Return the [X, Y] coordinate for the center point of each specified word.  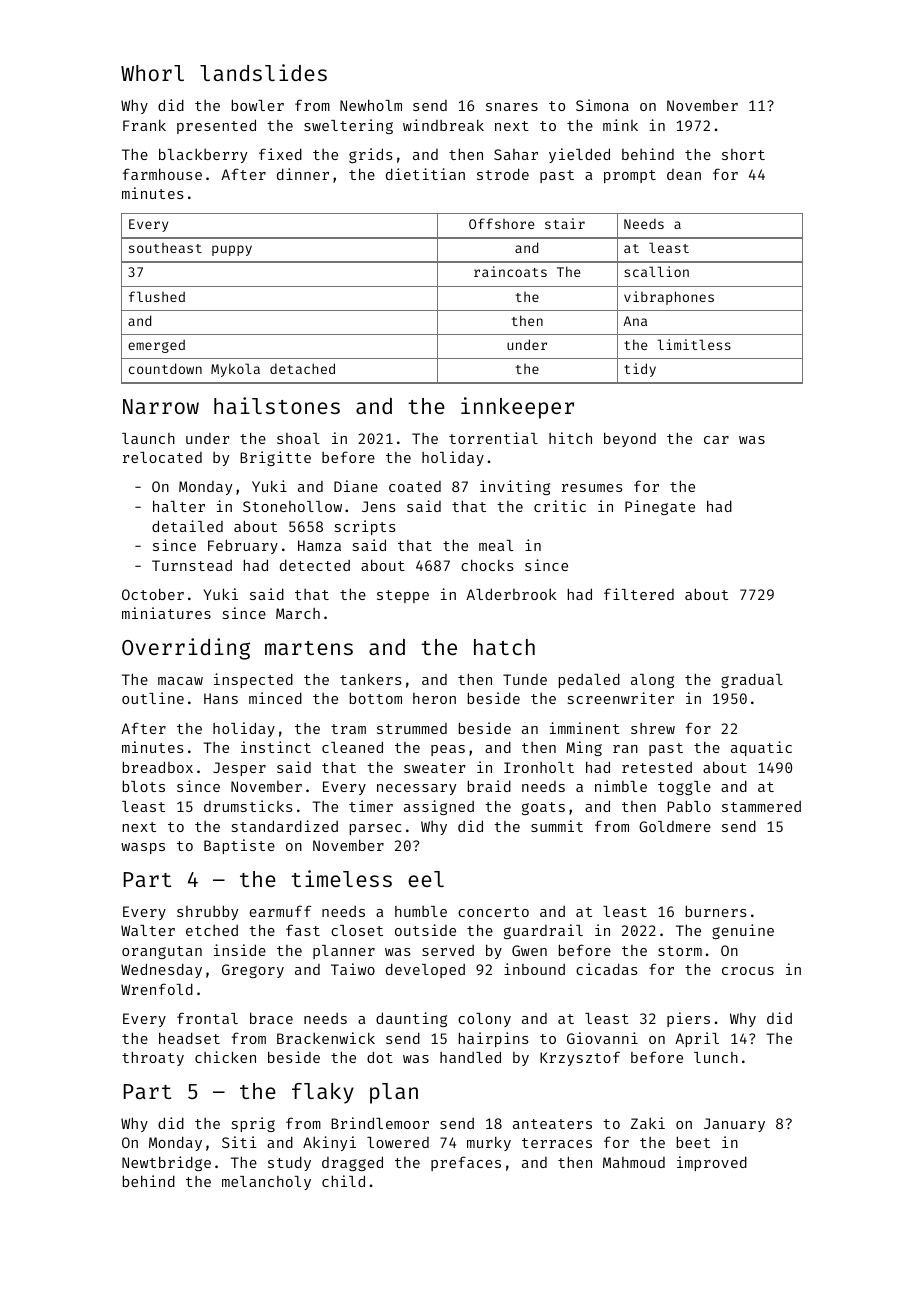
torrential [493, 438]
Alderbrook [511, 594]
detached [302, 368]
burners [716, 911]
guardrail [543, 931]
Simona [602, 105]
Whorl [152, 73]
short [743, 154]
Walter [148, 930]
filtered [639, 594]
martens [309, 648]
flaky [323, 1093]
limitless [694, 344]
